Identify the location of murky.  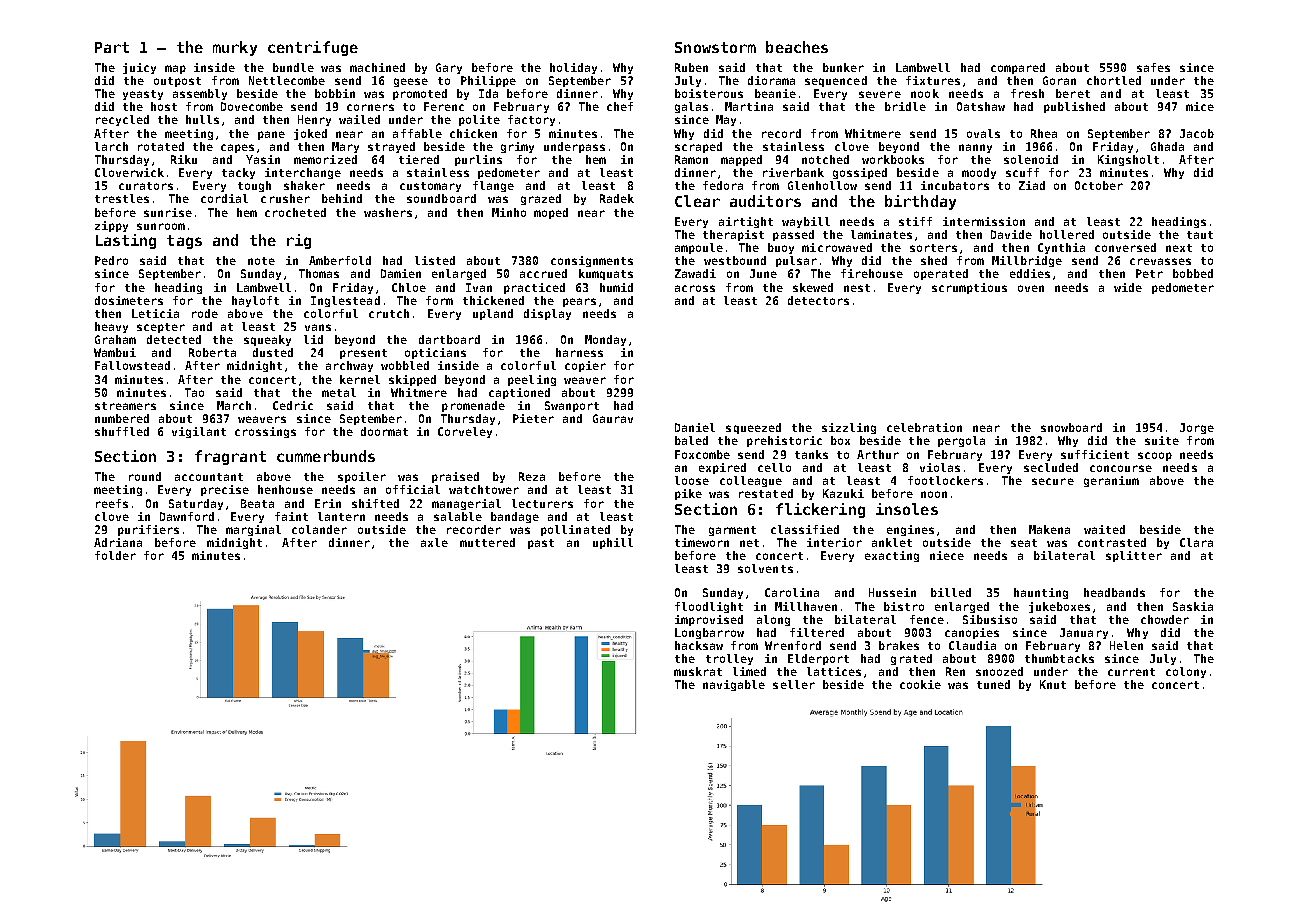
(235, 48).
